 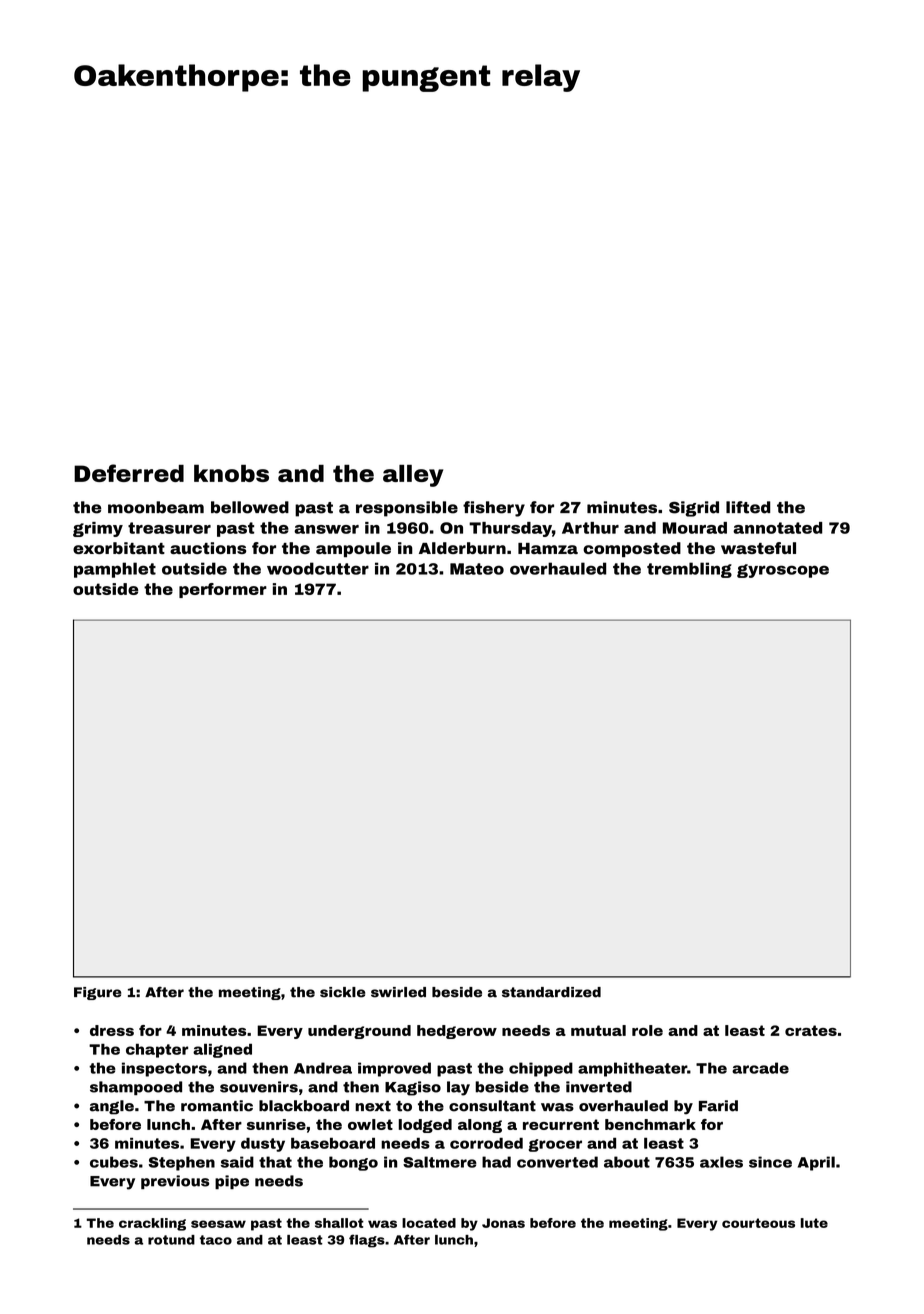 I want to click on crackling, so click(x=152, y=1224).
